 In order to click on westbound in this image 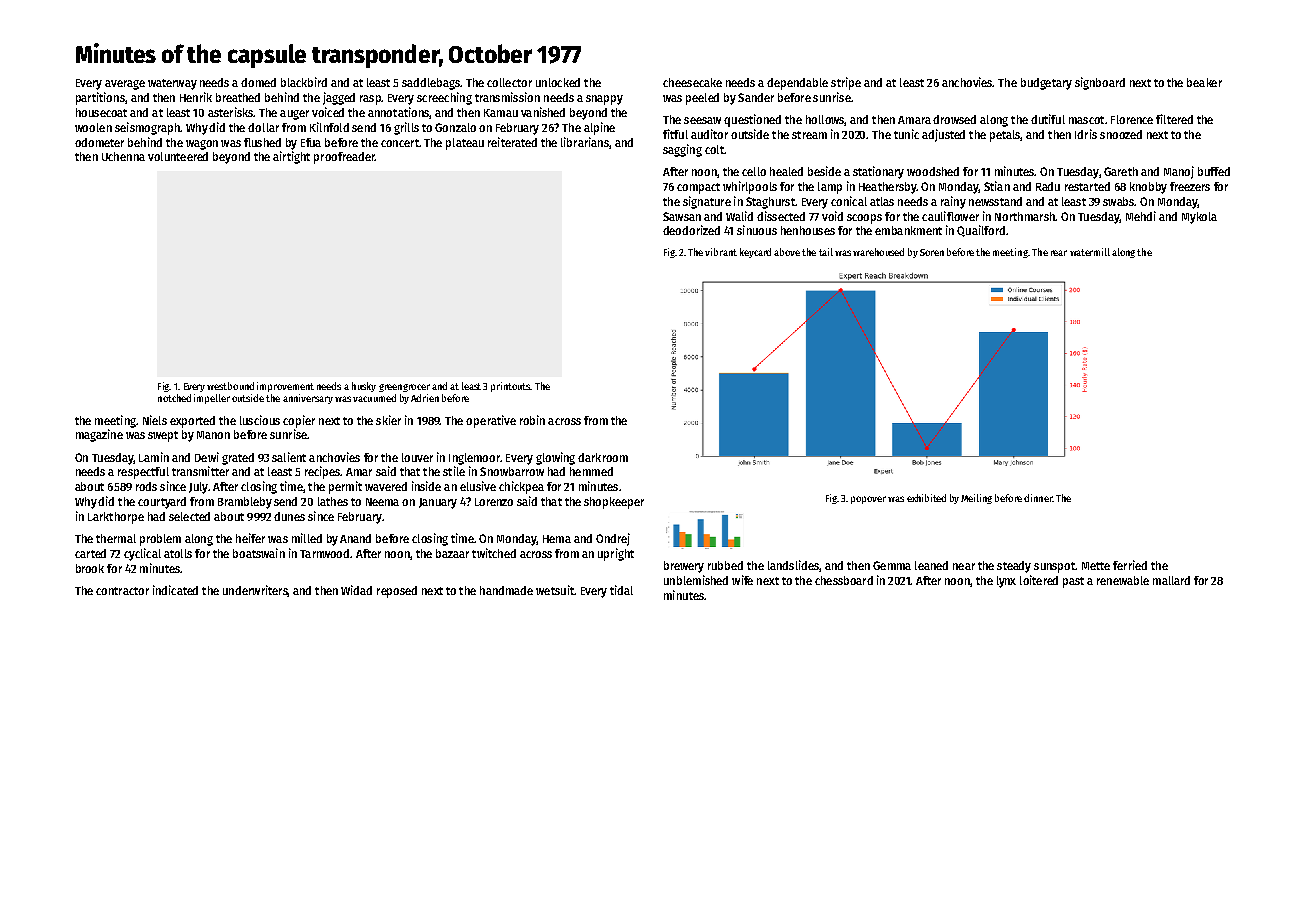, I will do `click(230, 386)`.
